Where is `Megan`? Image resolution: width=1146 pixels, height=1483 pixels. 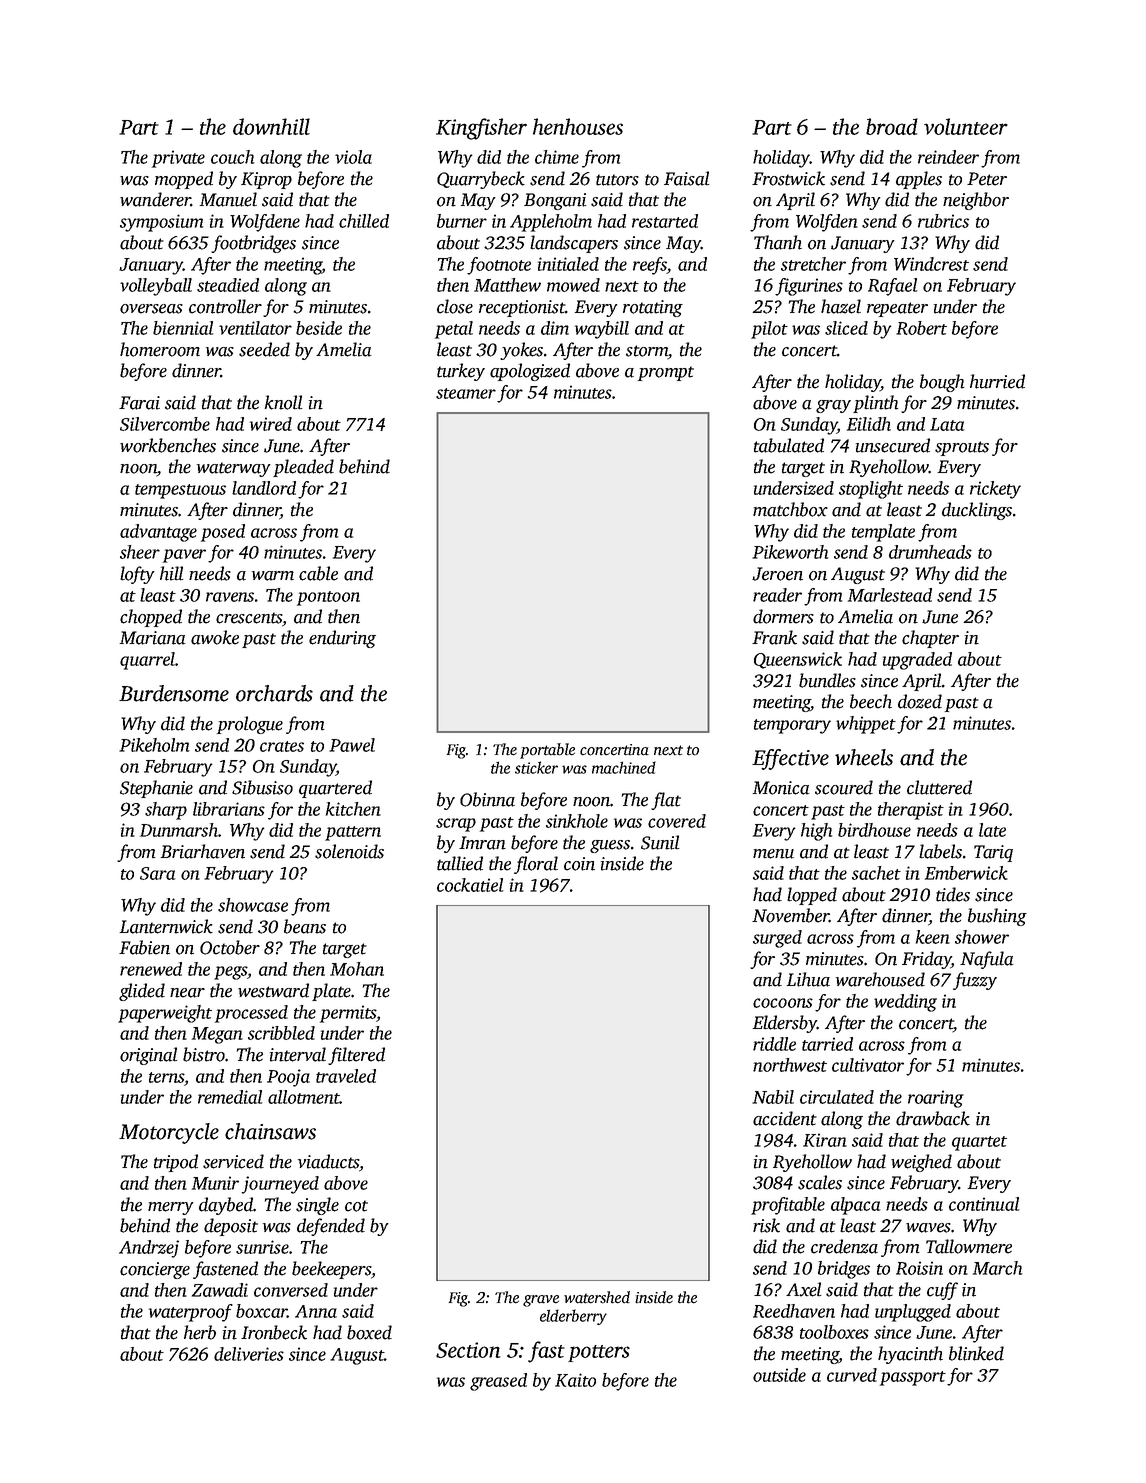
Megan is located at coordinates (217, 1035).
